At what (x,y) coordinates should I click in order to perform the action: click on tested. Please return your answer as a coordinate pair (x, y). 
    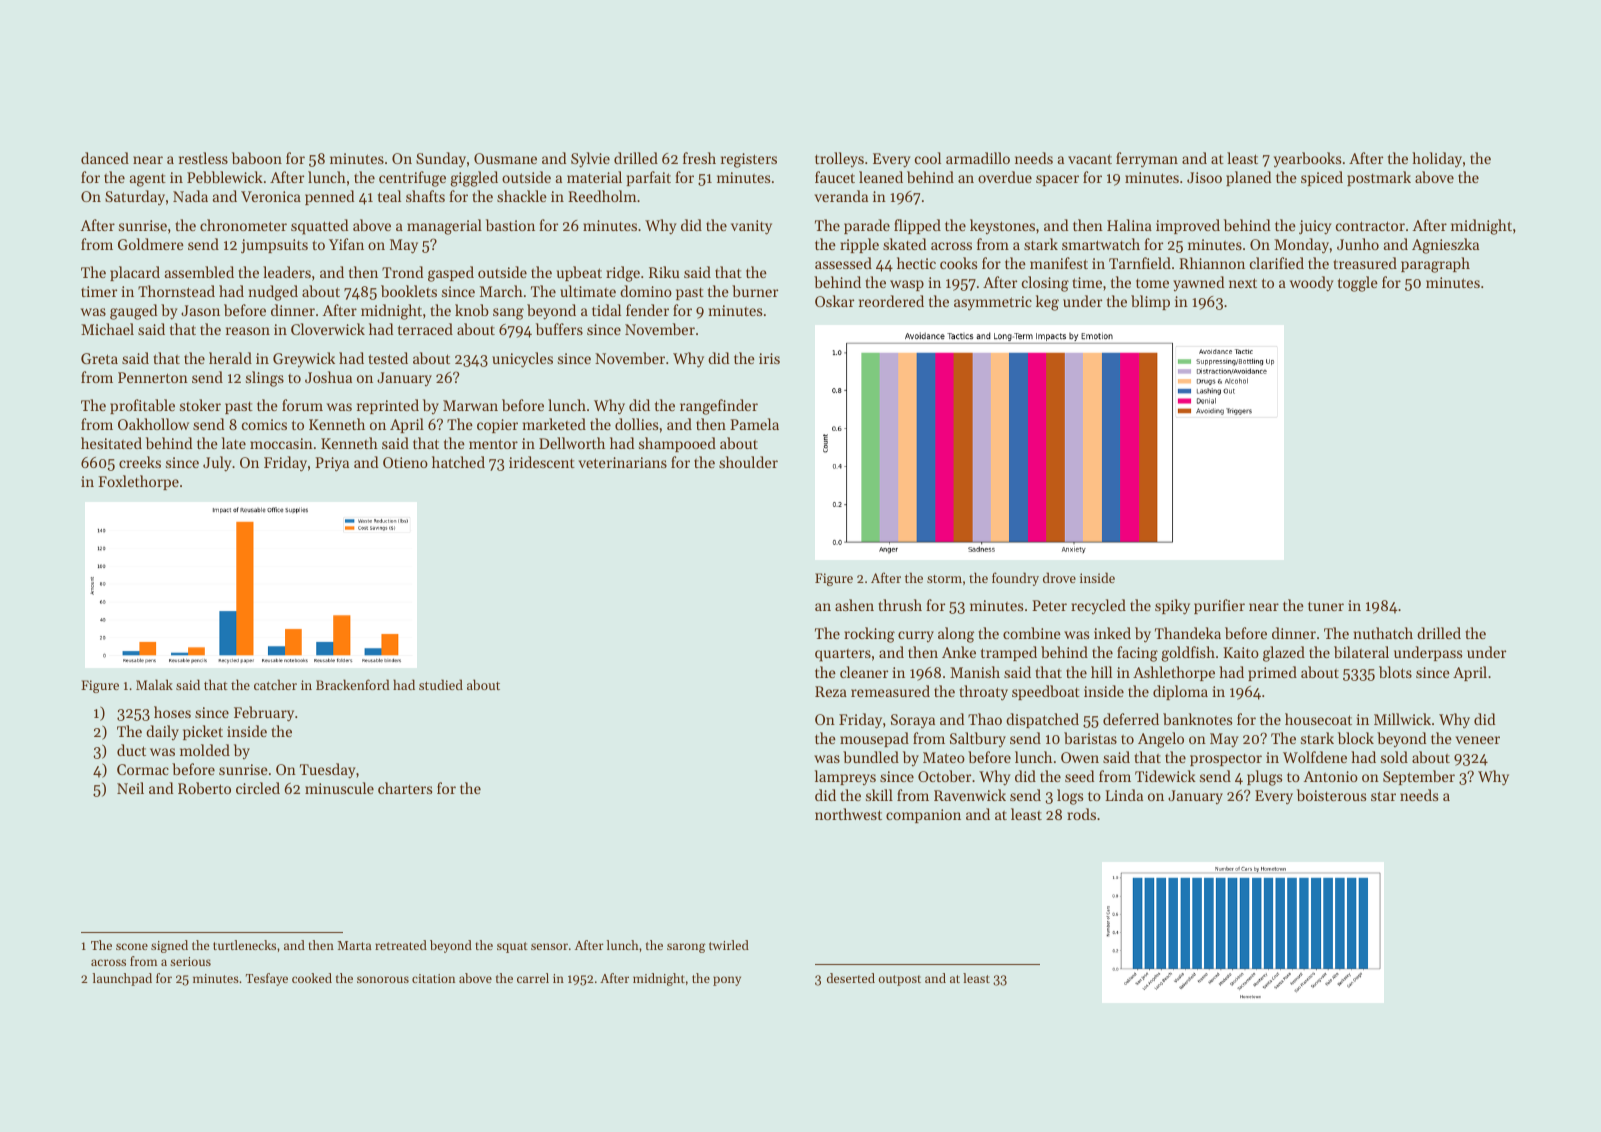
    Looking at the image, I should click on (388, 358).
